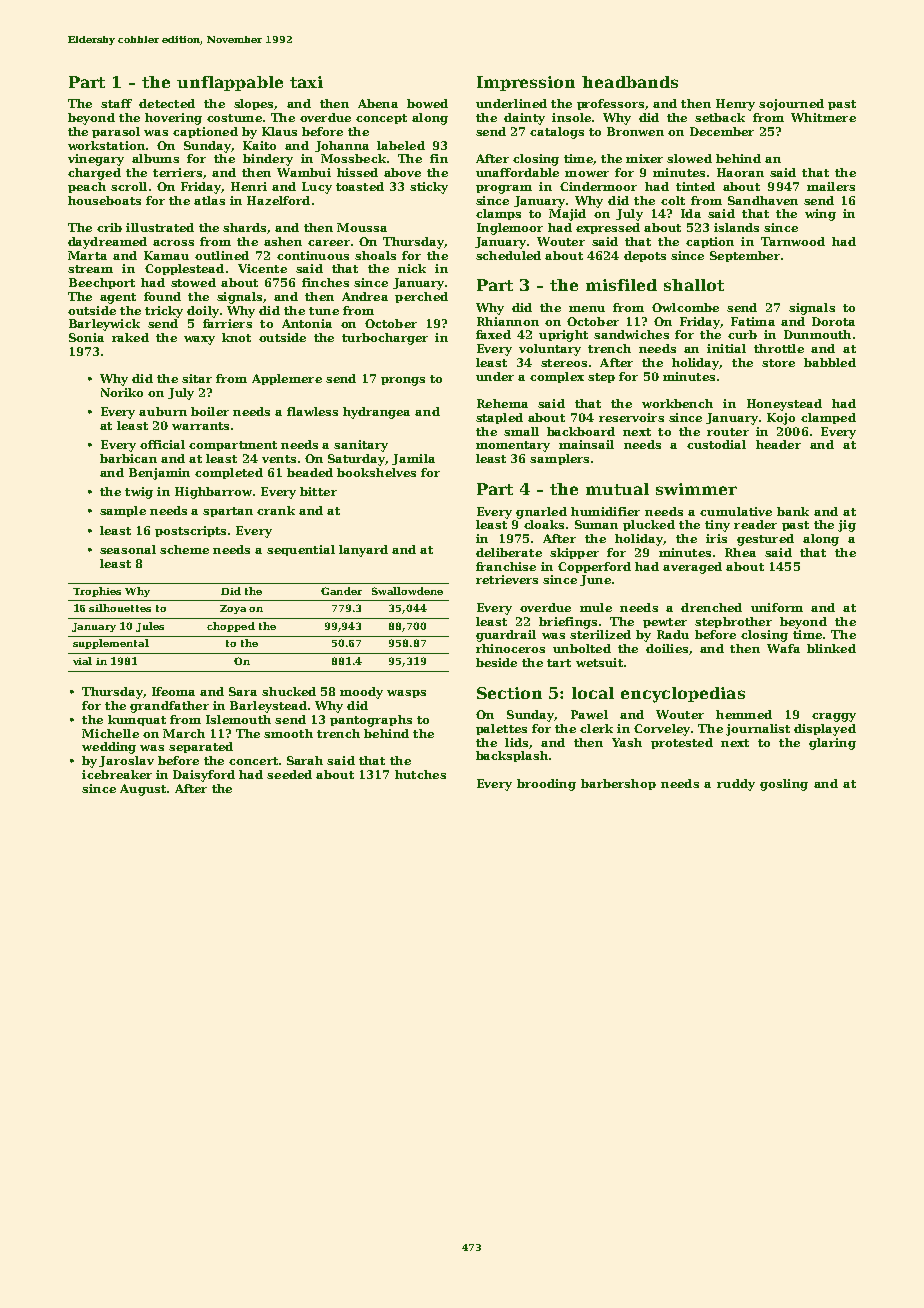  Describe the element at coordinates (736, 785) in the image. I see `ruddy` at that location.
